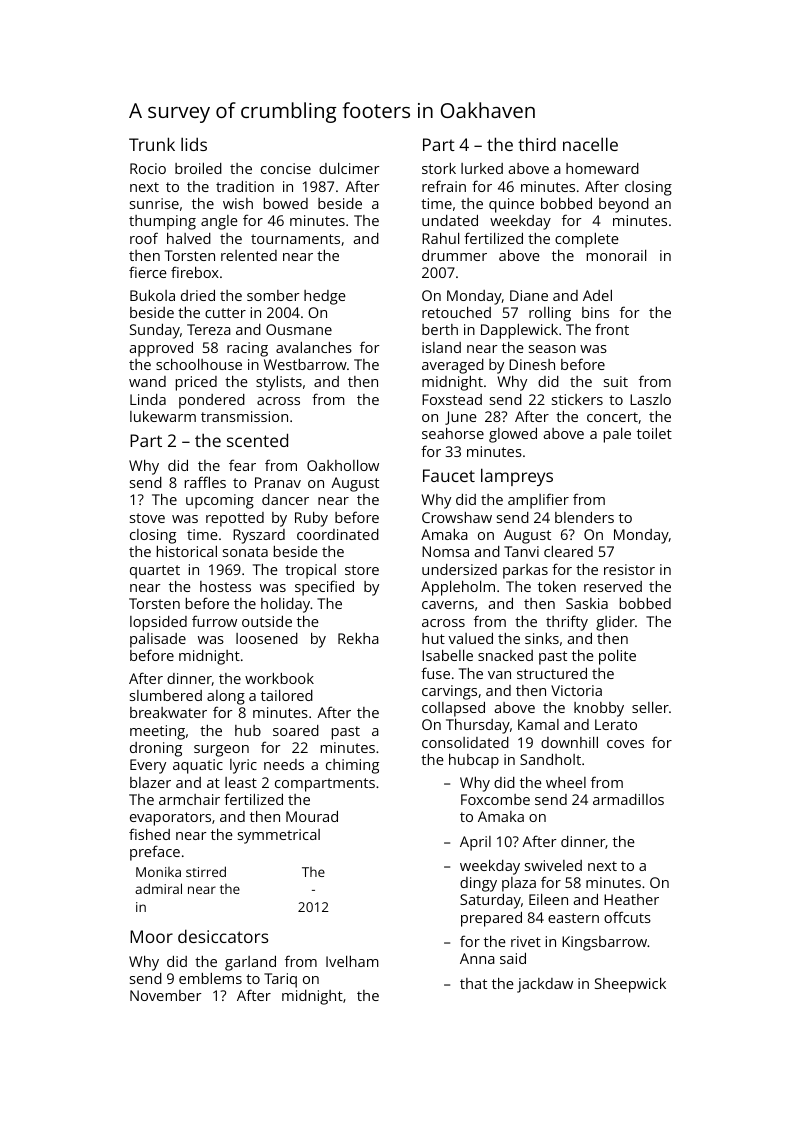 The width and height of the screenshot is (801, 1137). What do you see at coordinates (452, 399) in the screenshot?
I see `Foxstead` at bounding box center [452, 399].
